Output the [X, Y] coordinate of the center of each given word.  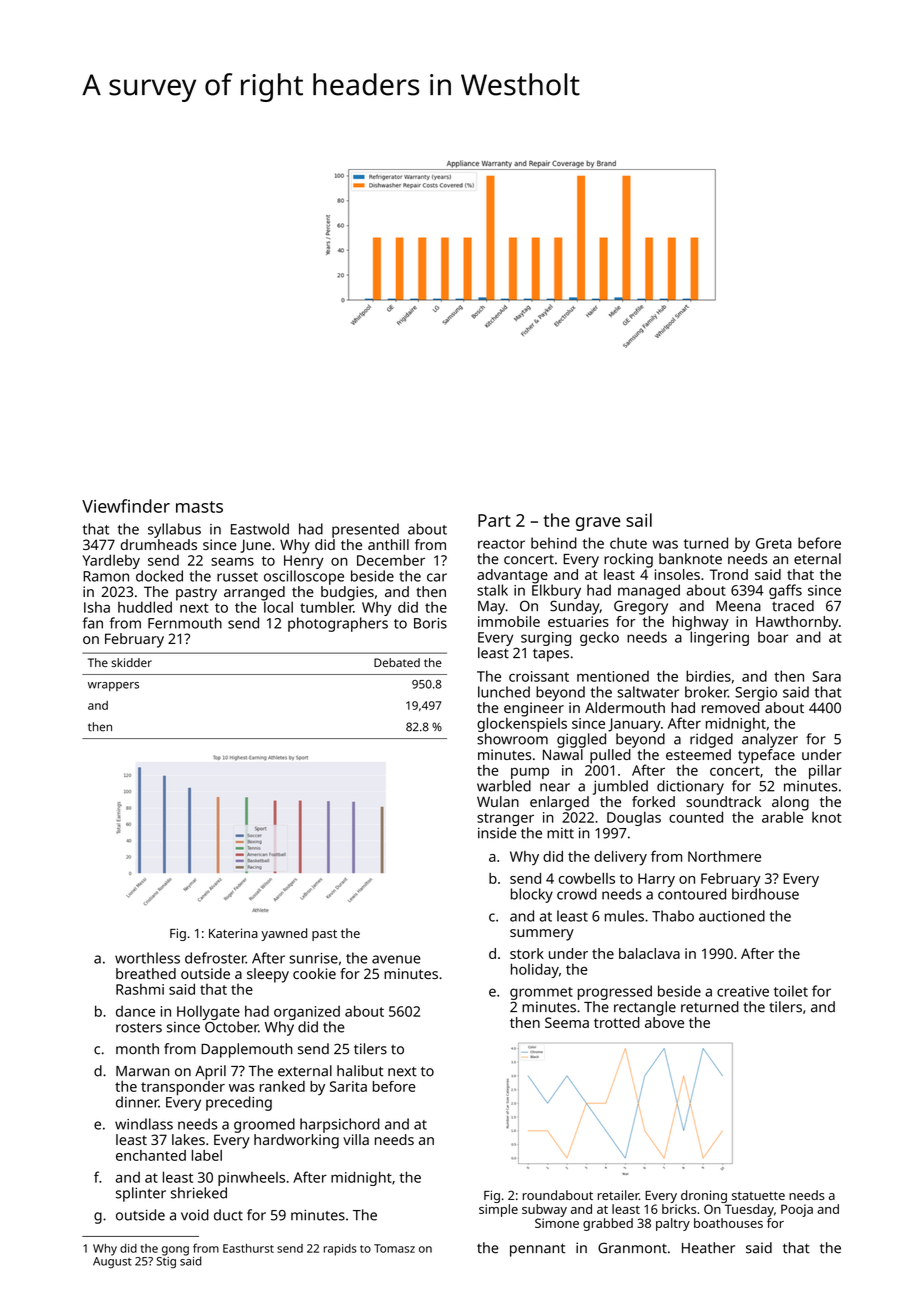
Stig [166, 1262]
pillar [825, 771]
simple [498, 1210]
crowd [577, 894]
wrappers [113, 686]
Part [494, 520]
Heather [708, 1248]
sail [639, 520]
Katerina [233, 933]
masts [199, 507]
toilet [791, 991]
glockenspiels [522, 724]
